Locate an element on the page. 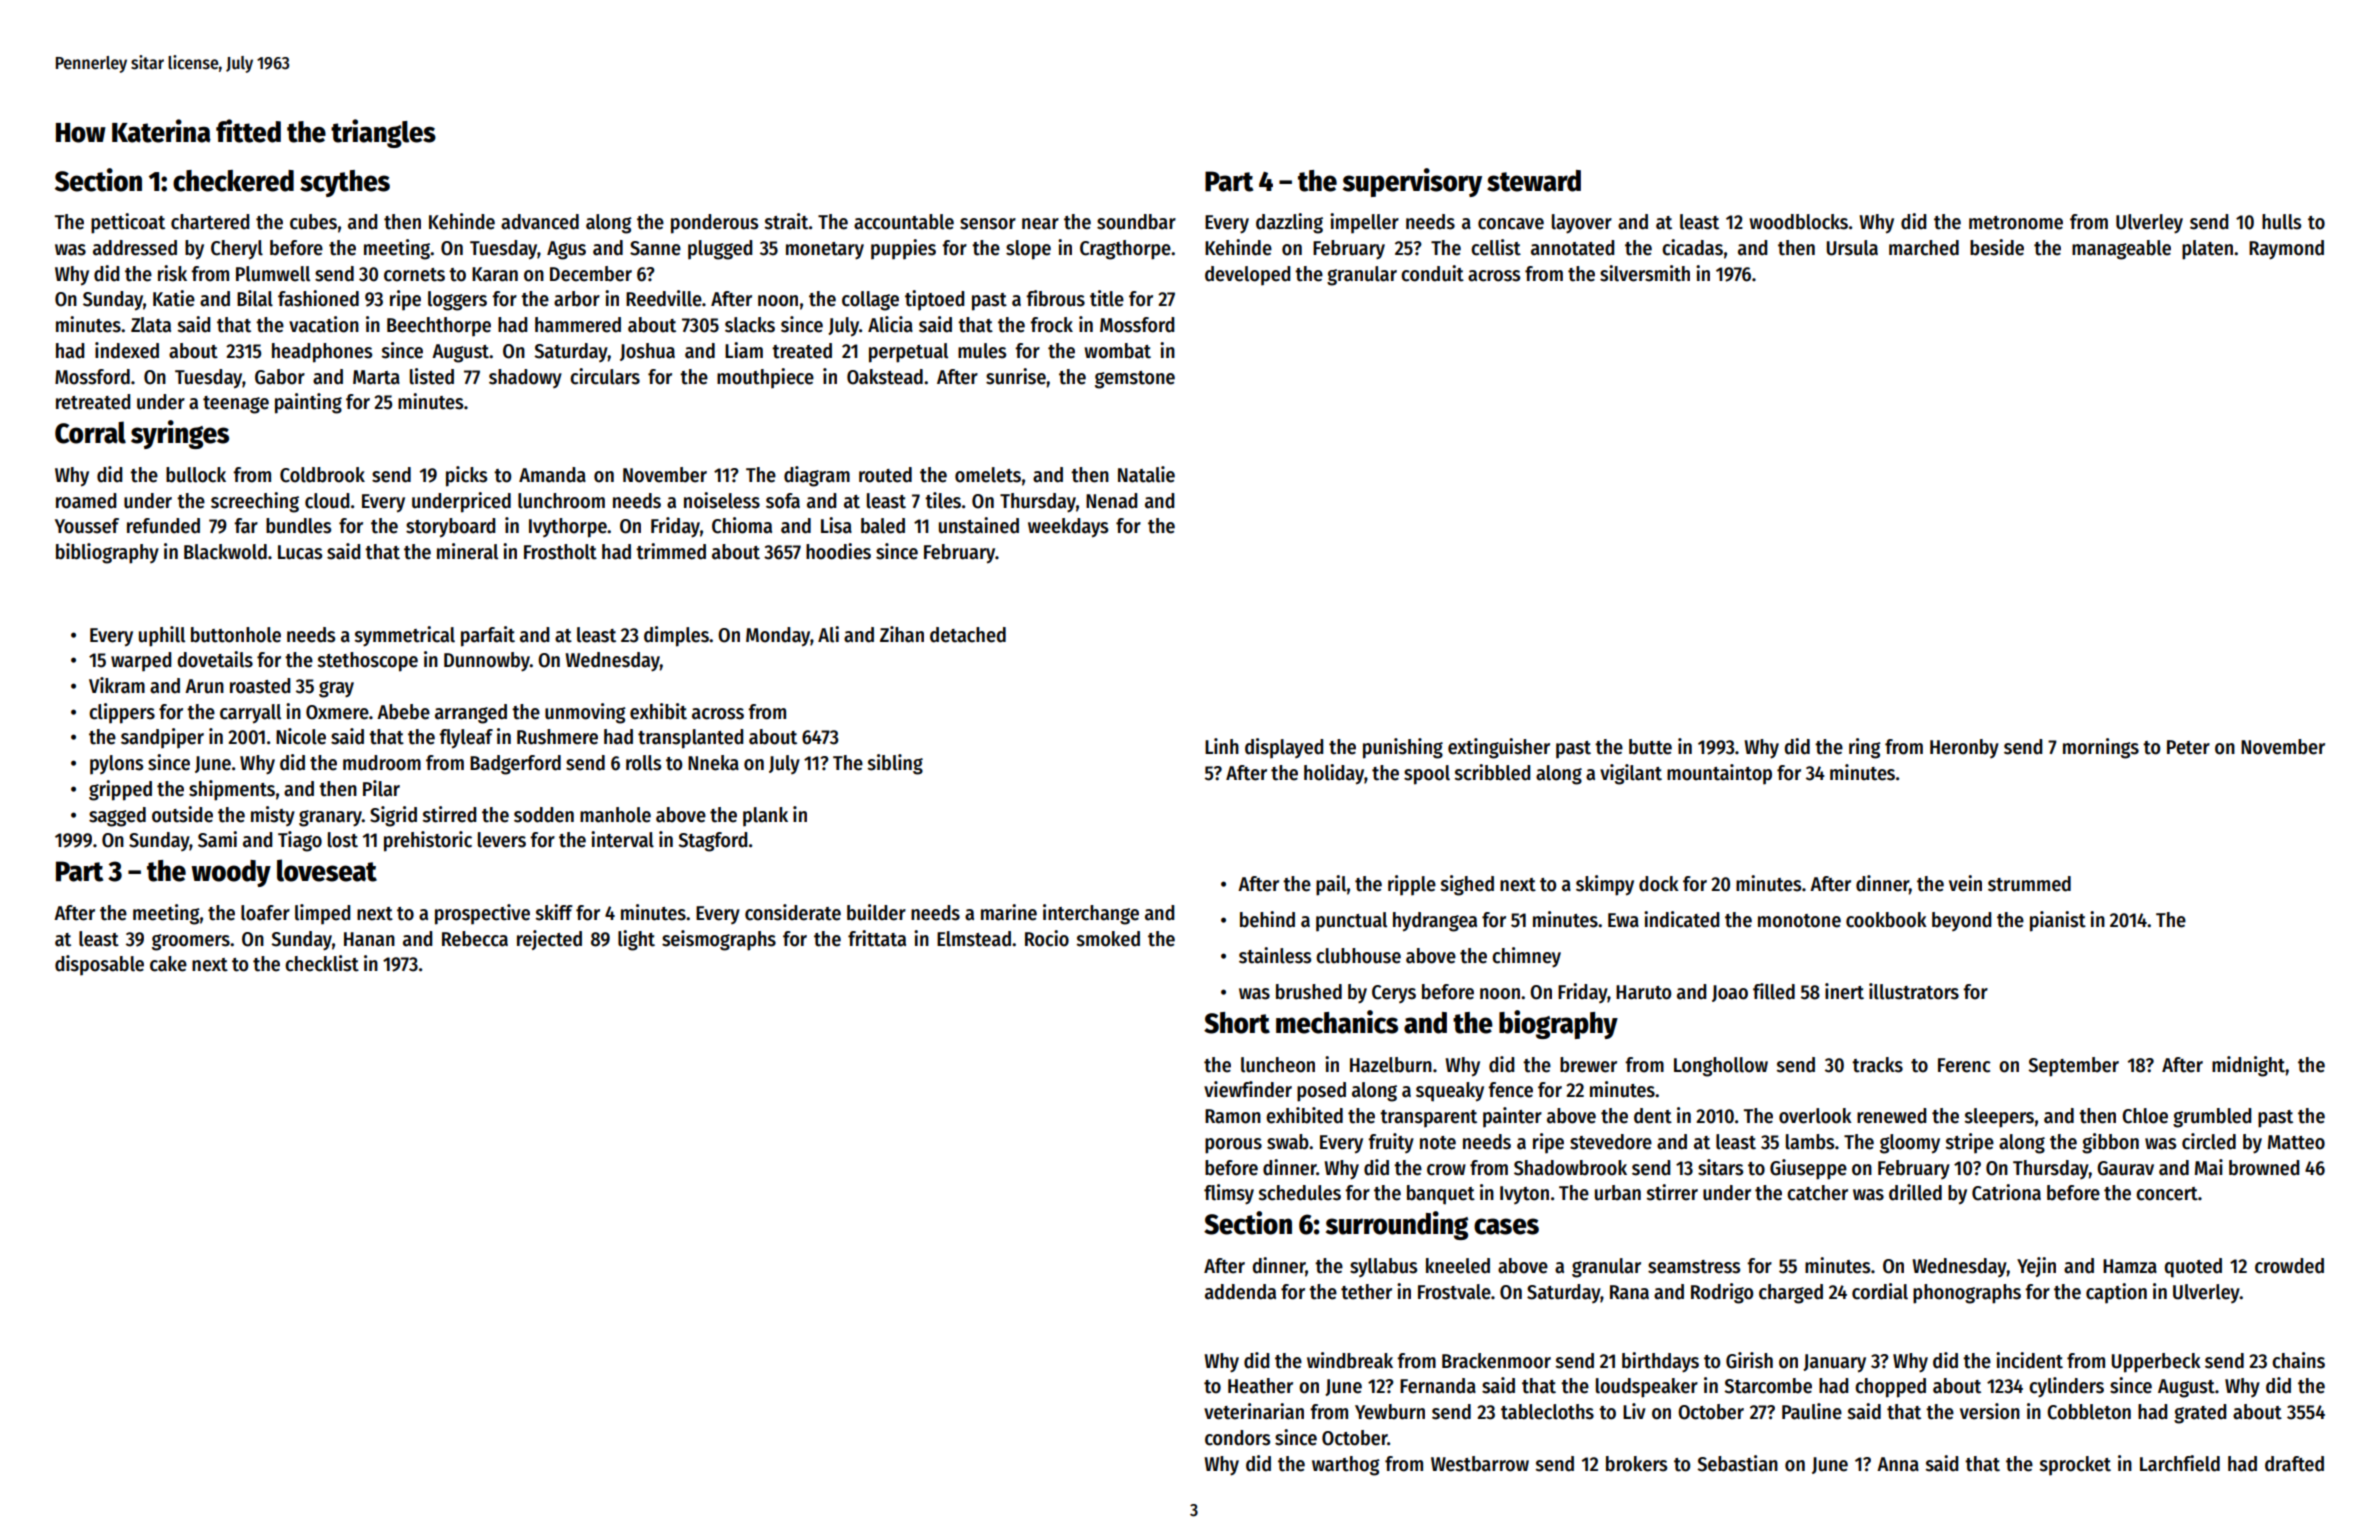 This document has width=2380, height=1540. condors is located at coordinates (1237, 1438).
